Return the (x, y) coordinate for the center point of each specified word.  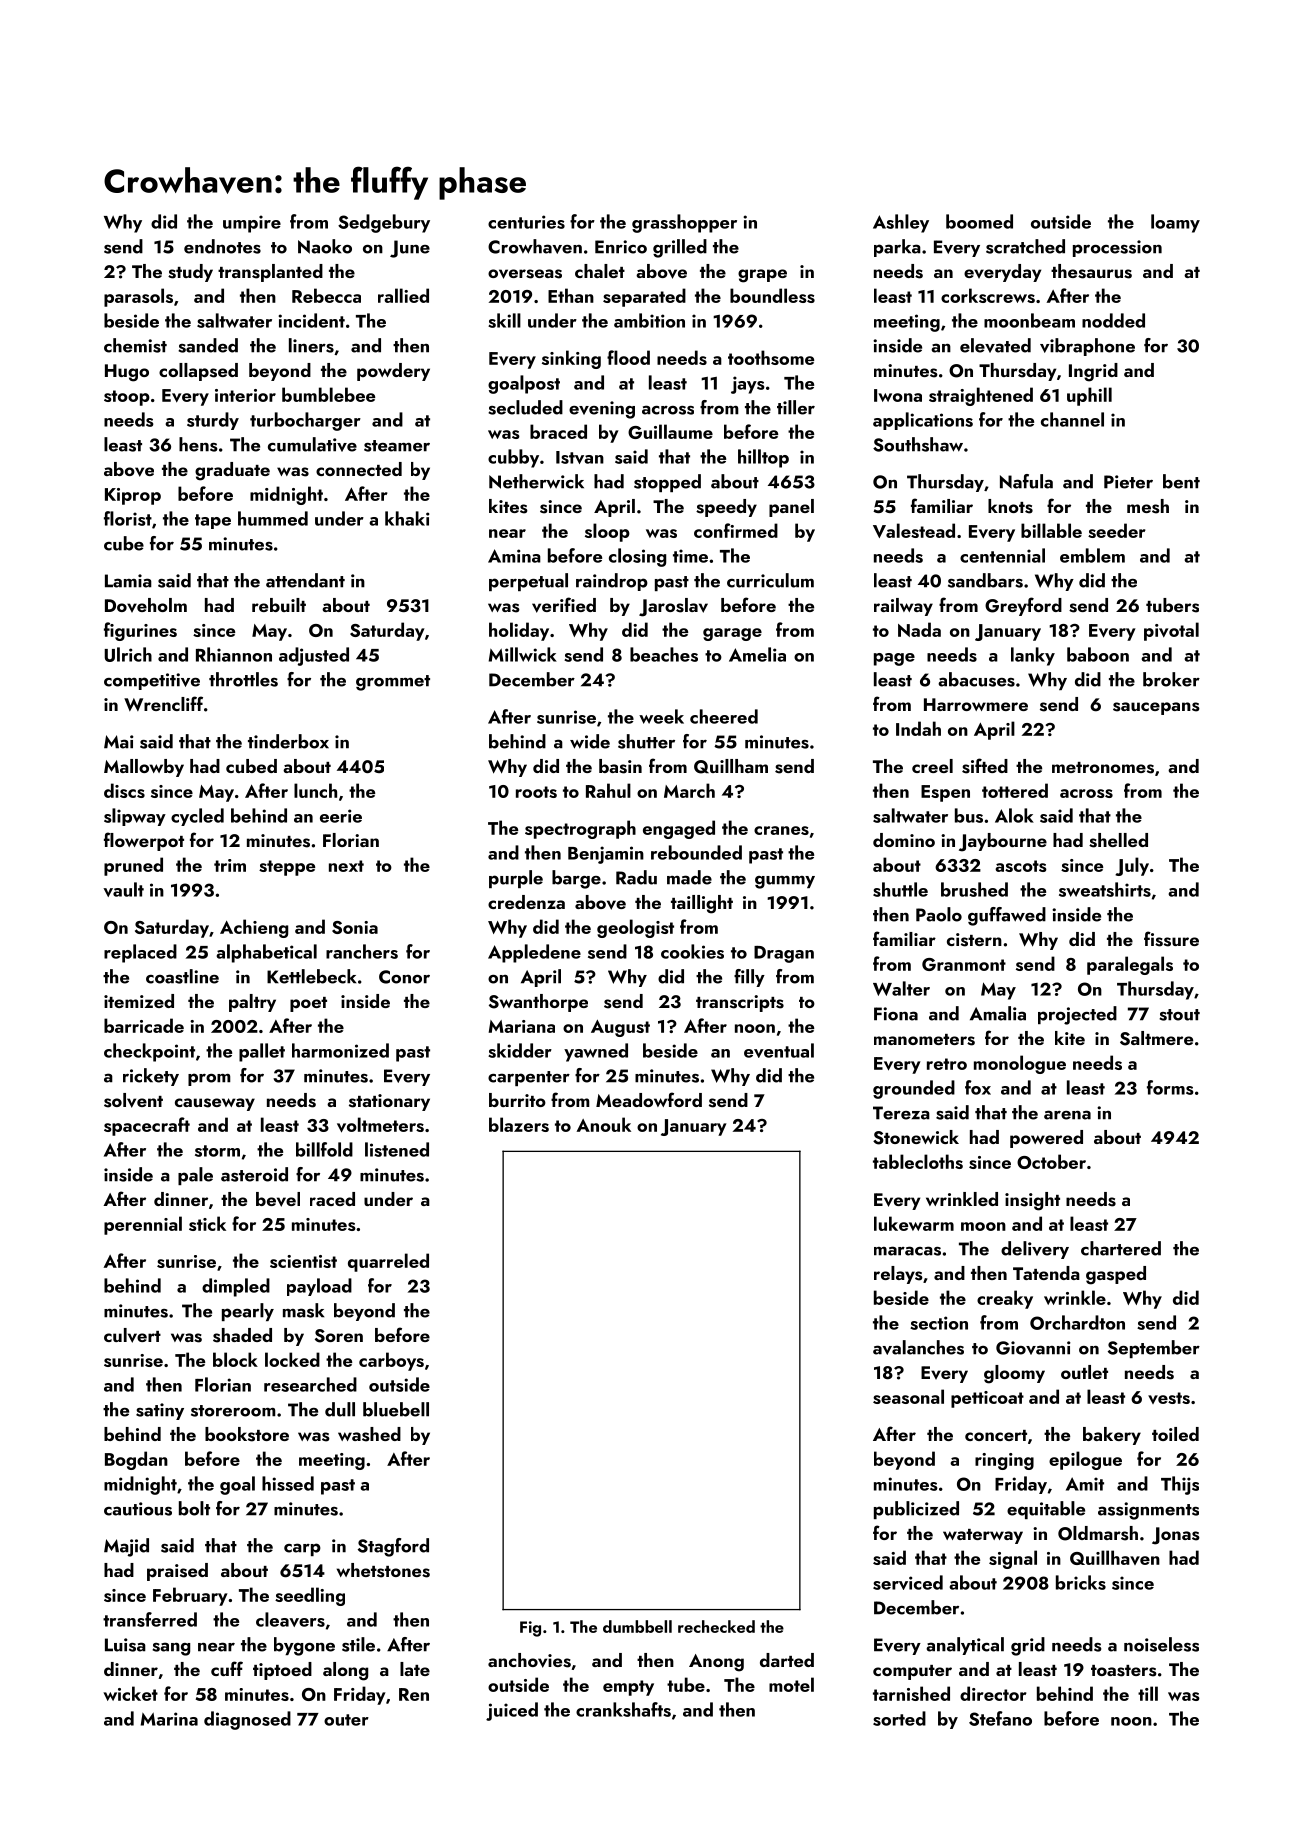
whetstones (383, 1570)
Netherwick (536, 481)
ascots (1021, 866)
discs (124, 790)
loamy (1175, 223)
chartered (1121, 1248)
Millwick (523, 654)
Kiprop (133, 496)
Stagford (393, 1547)
